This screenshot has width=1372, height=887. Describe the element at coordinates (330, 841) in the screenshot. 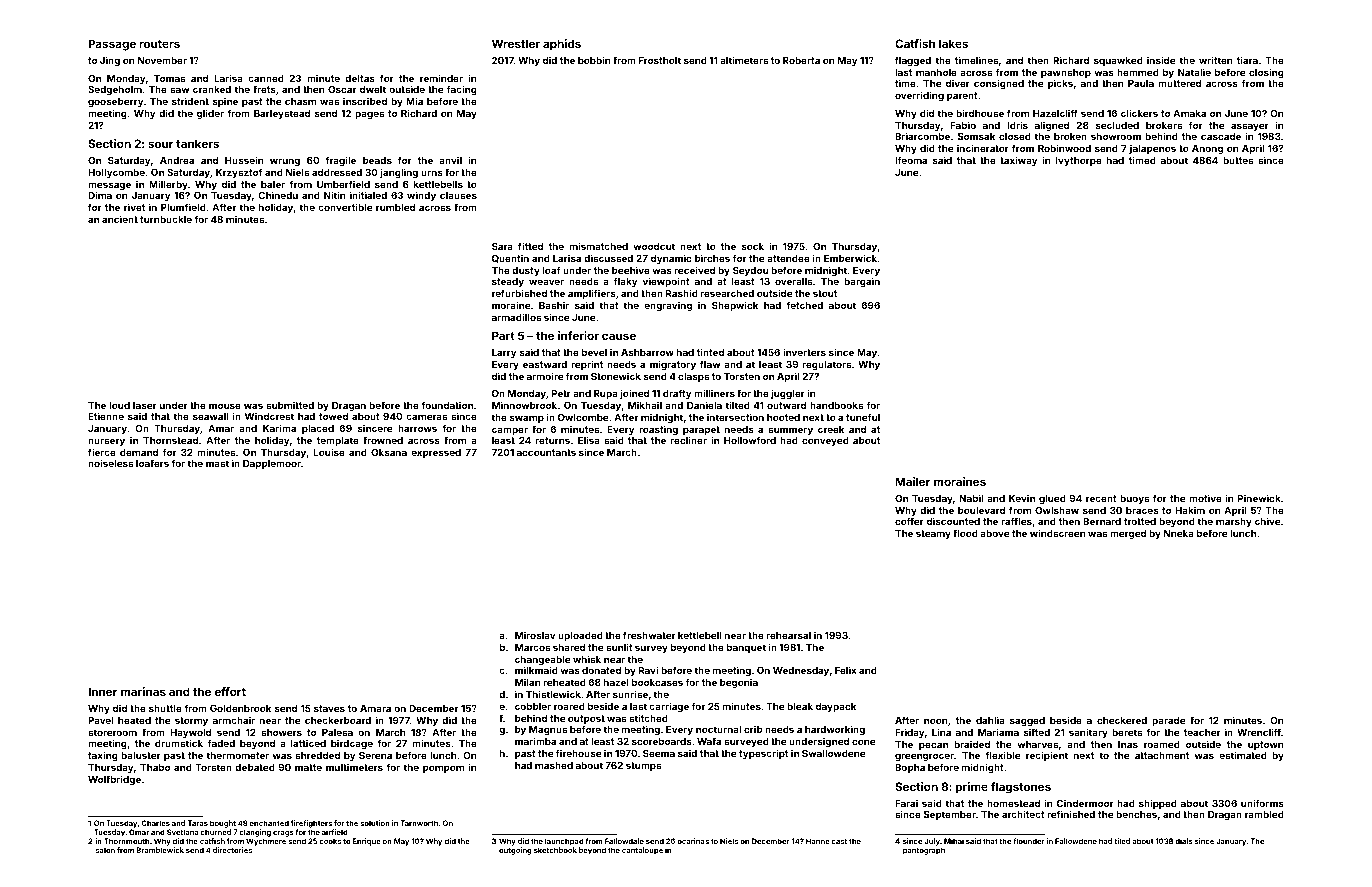

I see `cooks` at that location.
